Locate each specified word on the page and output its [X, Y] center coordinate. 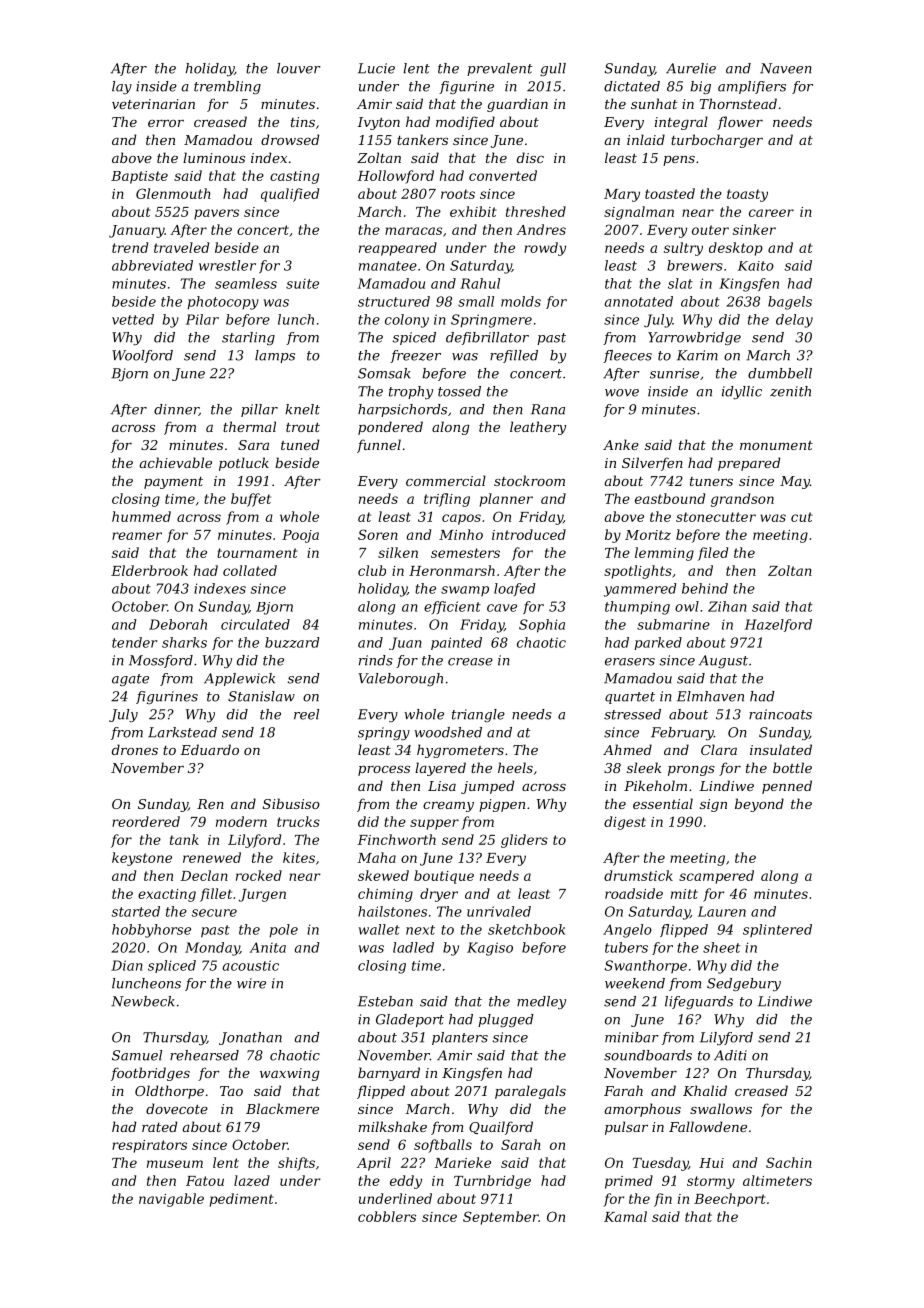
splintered [777, 930]
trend [130, 247]
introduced [529, 534]
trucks [298, 821]
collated [250, 570]
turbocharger [717, 141]
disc [530, 157]
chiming [385, 895]
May [795, 482]
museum [175, 1164]
